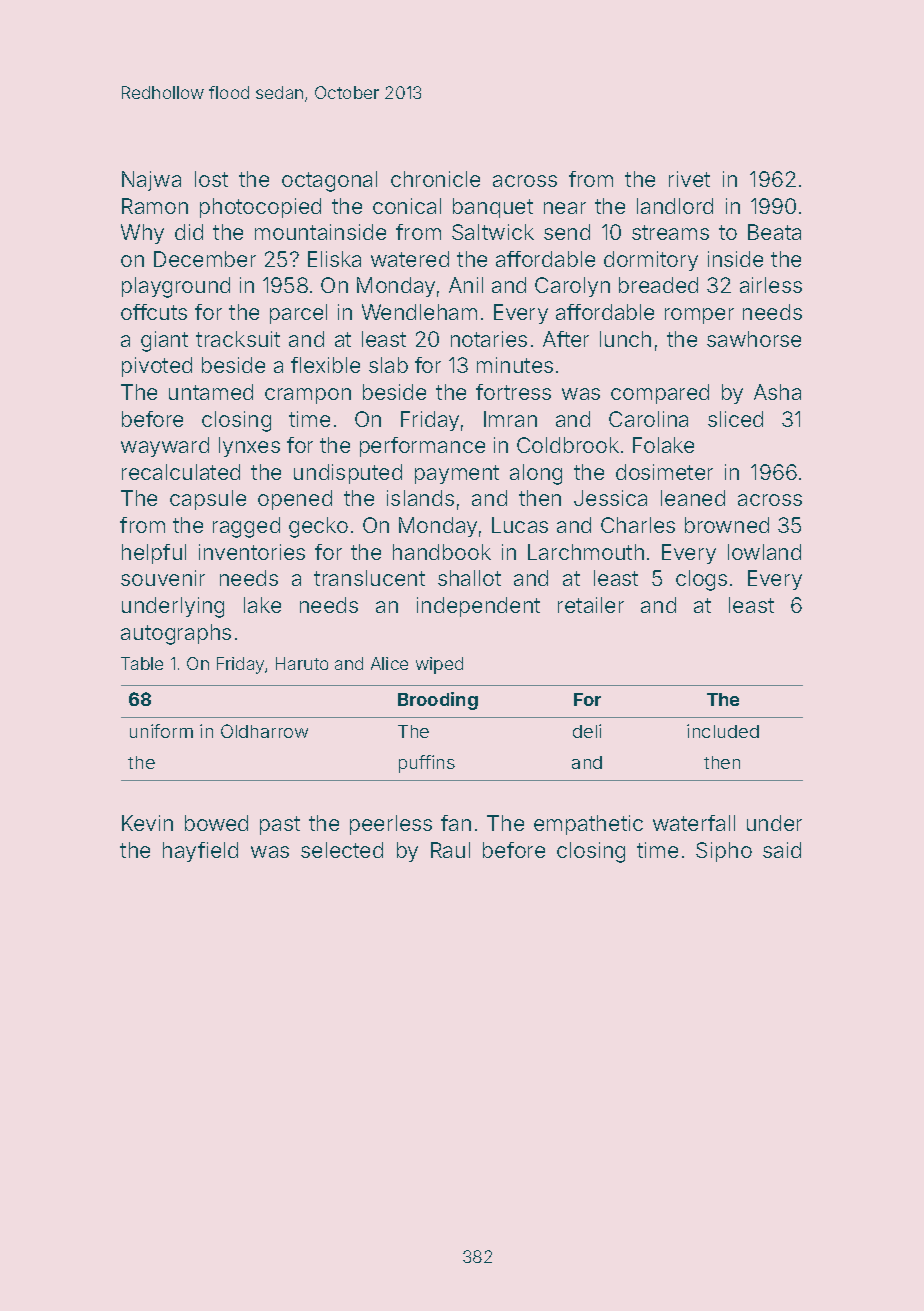  What do you see at coordinates (154, 312) in the image?
I see `offcuts` at bounding box center [154, 312].
